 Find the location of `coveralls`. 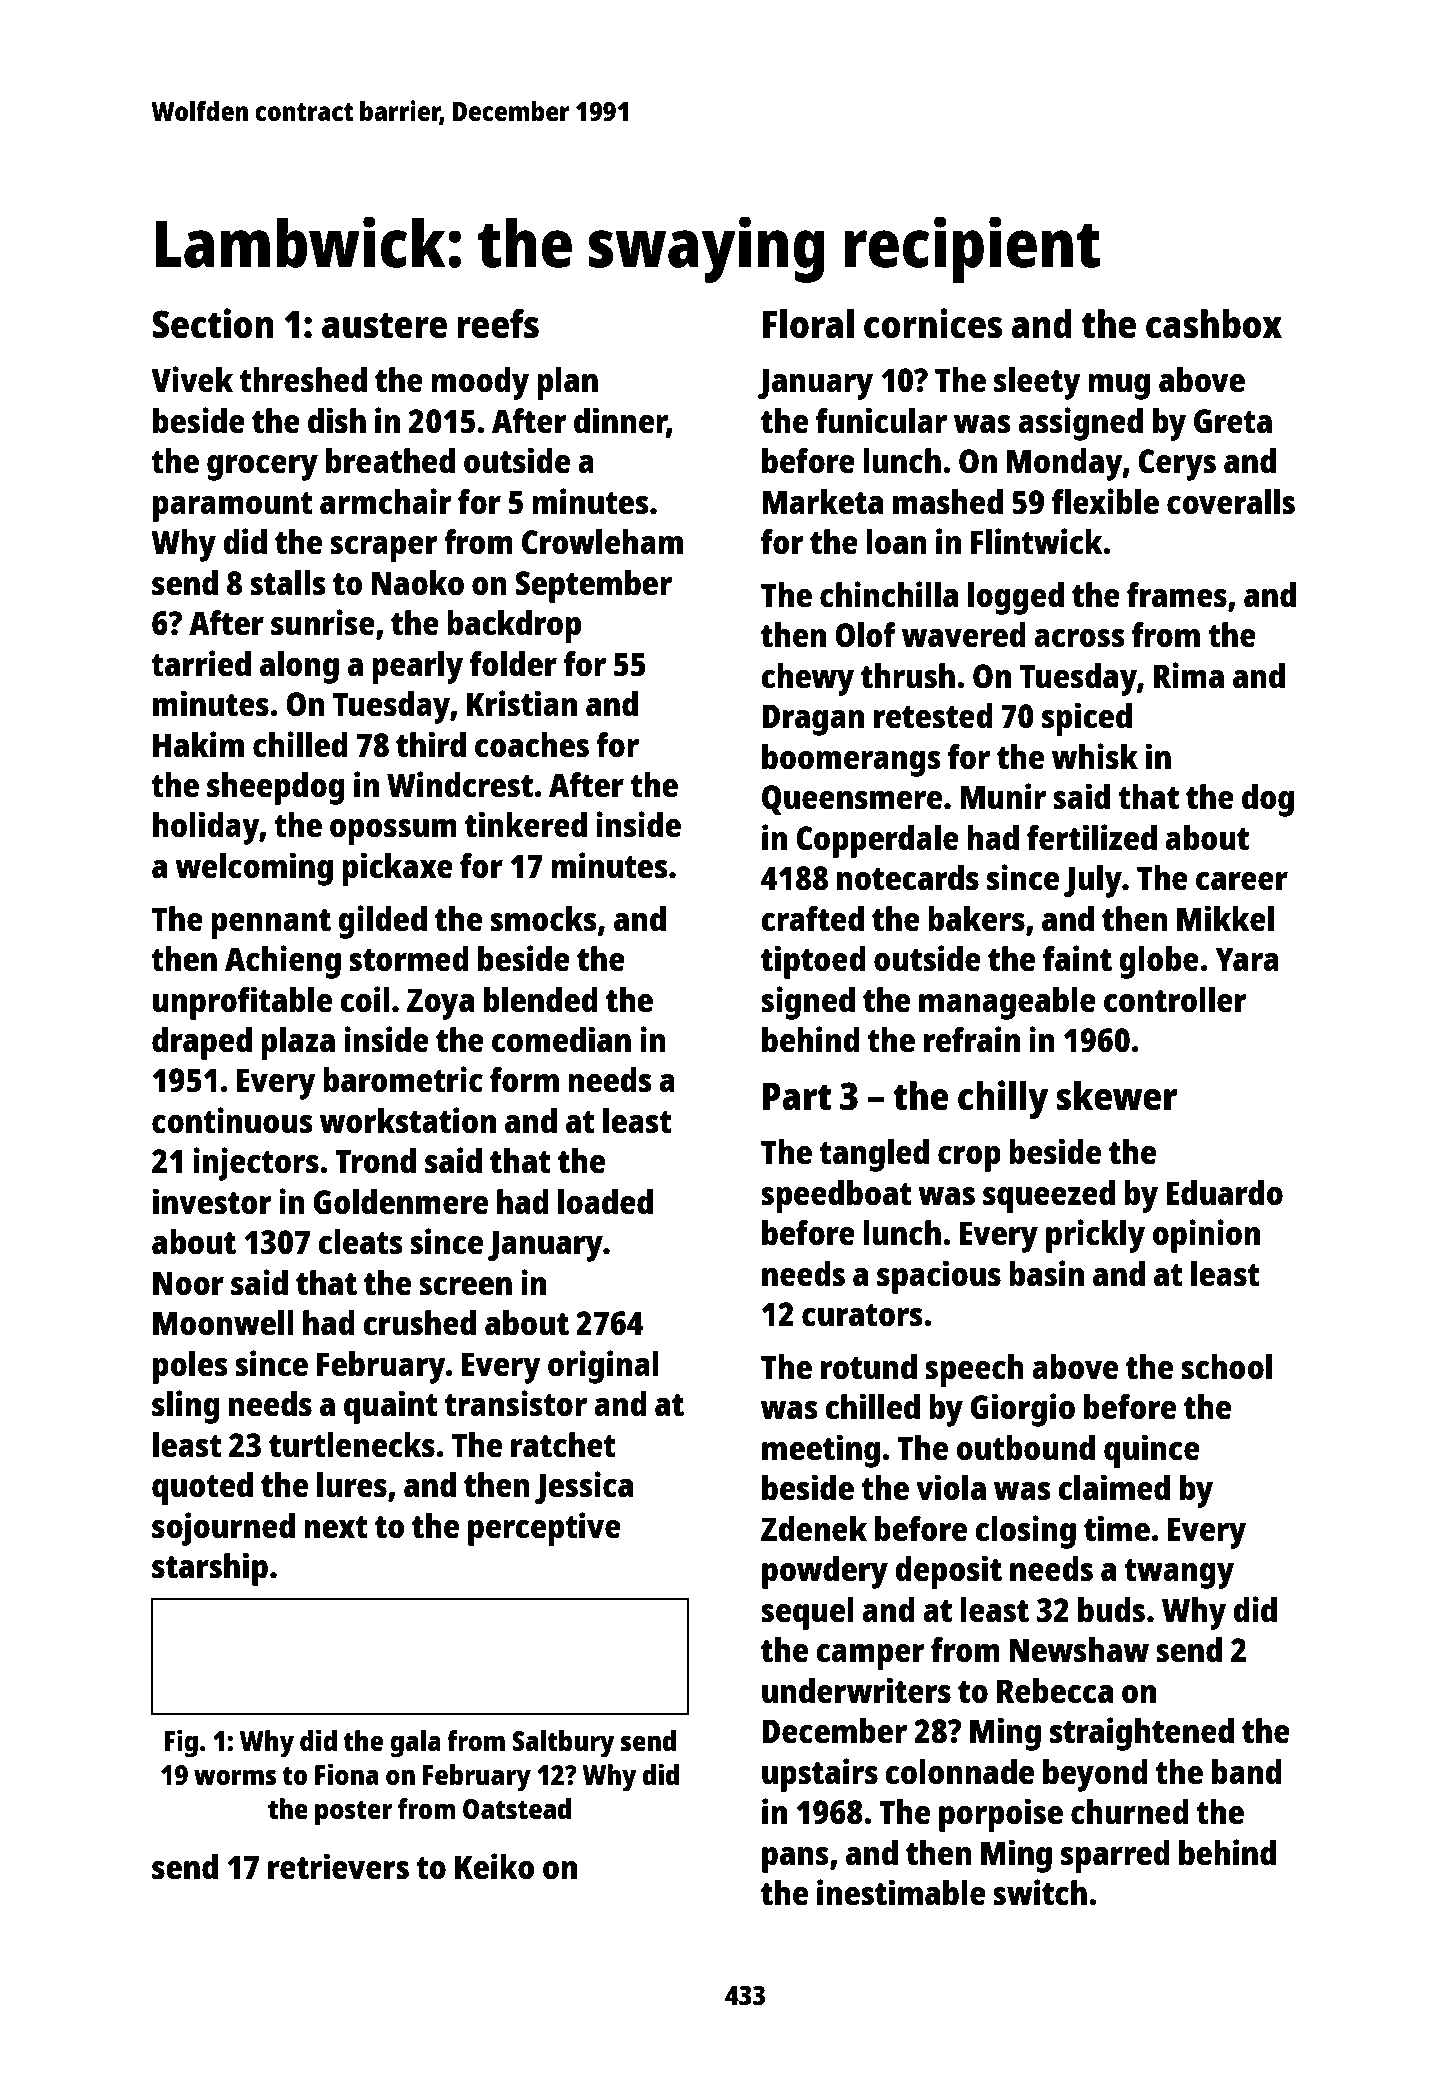

coveralls is located at coordinates (1231, 502).
